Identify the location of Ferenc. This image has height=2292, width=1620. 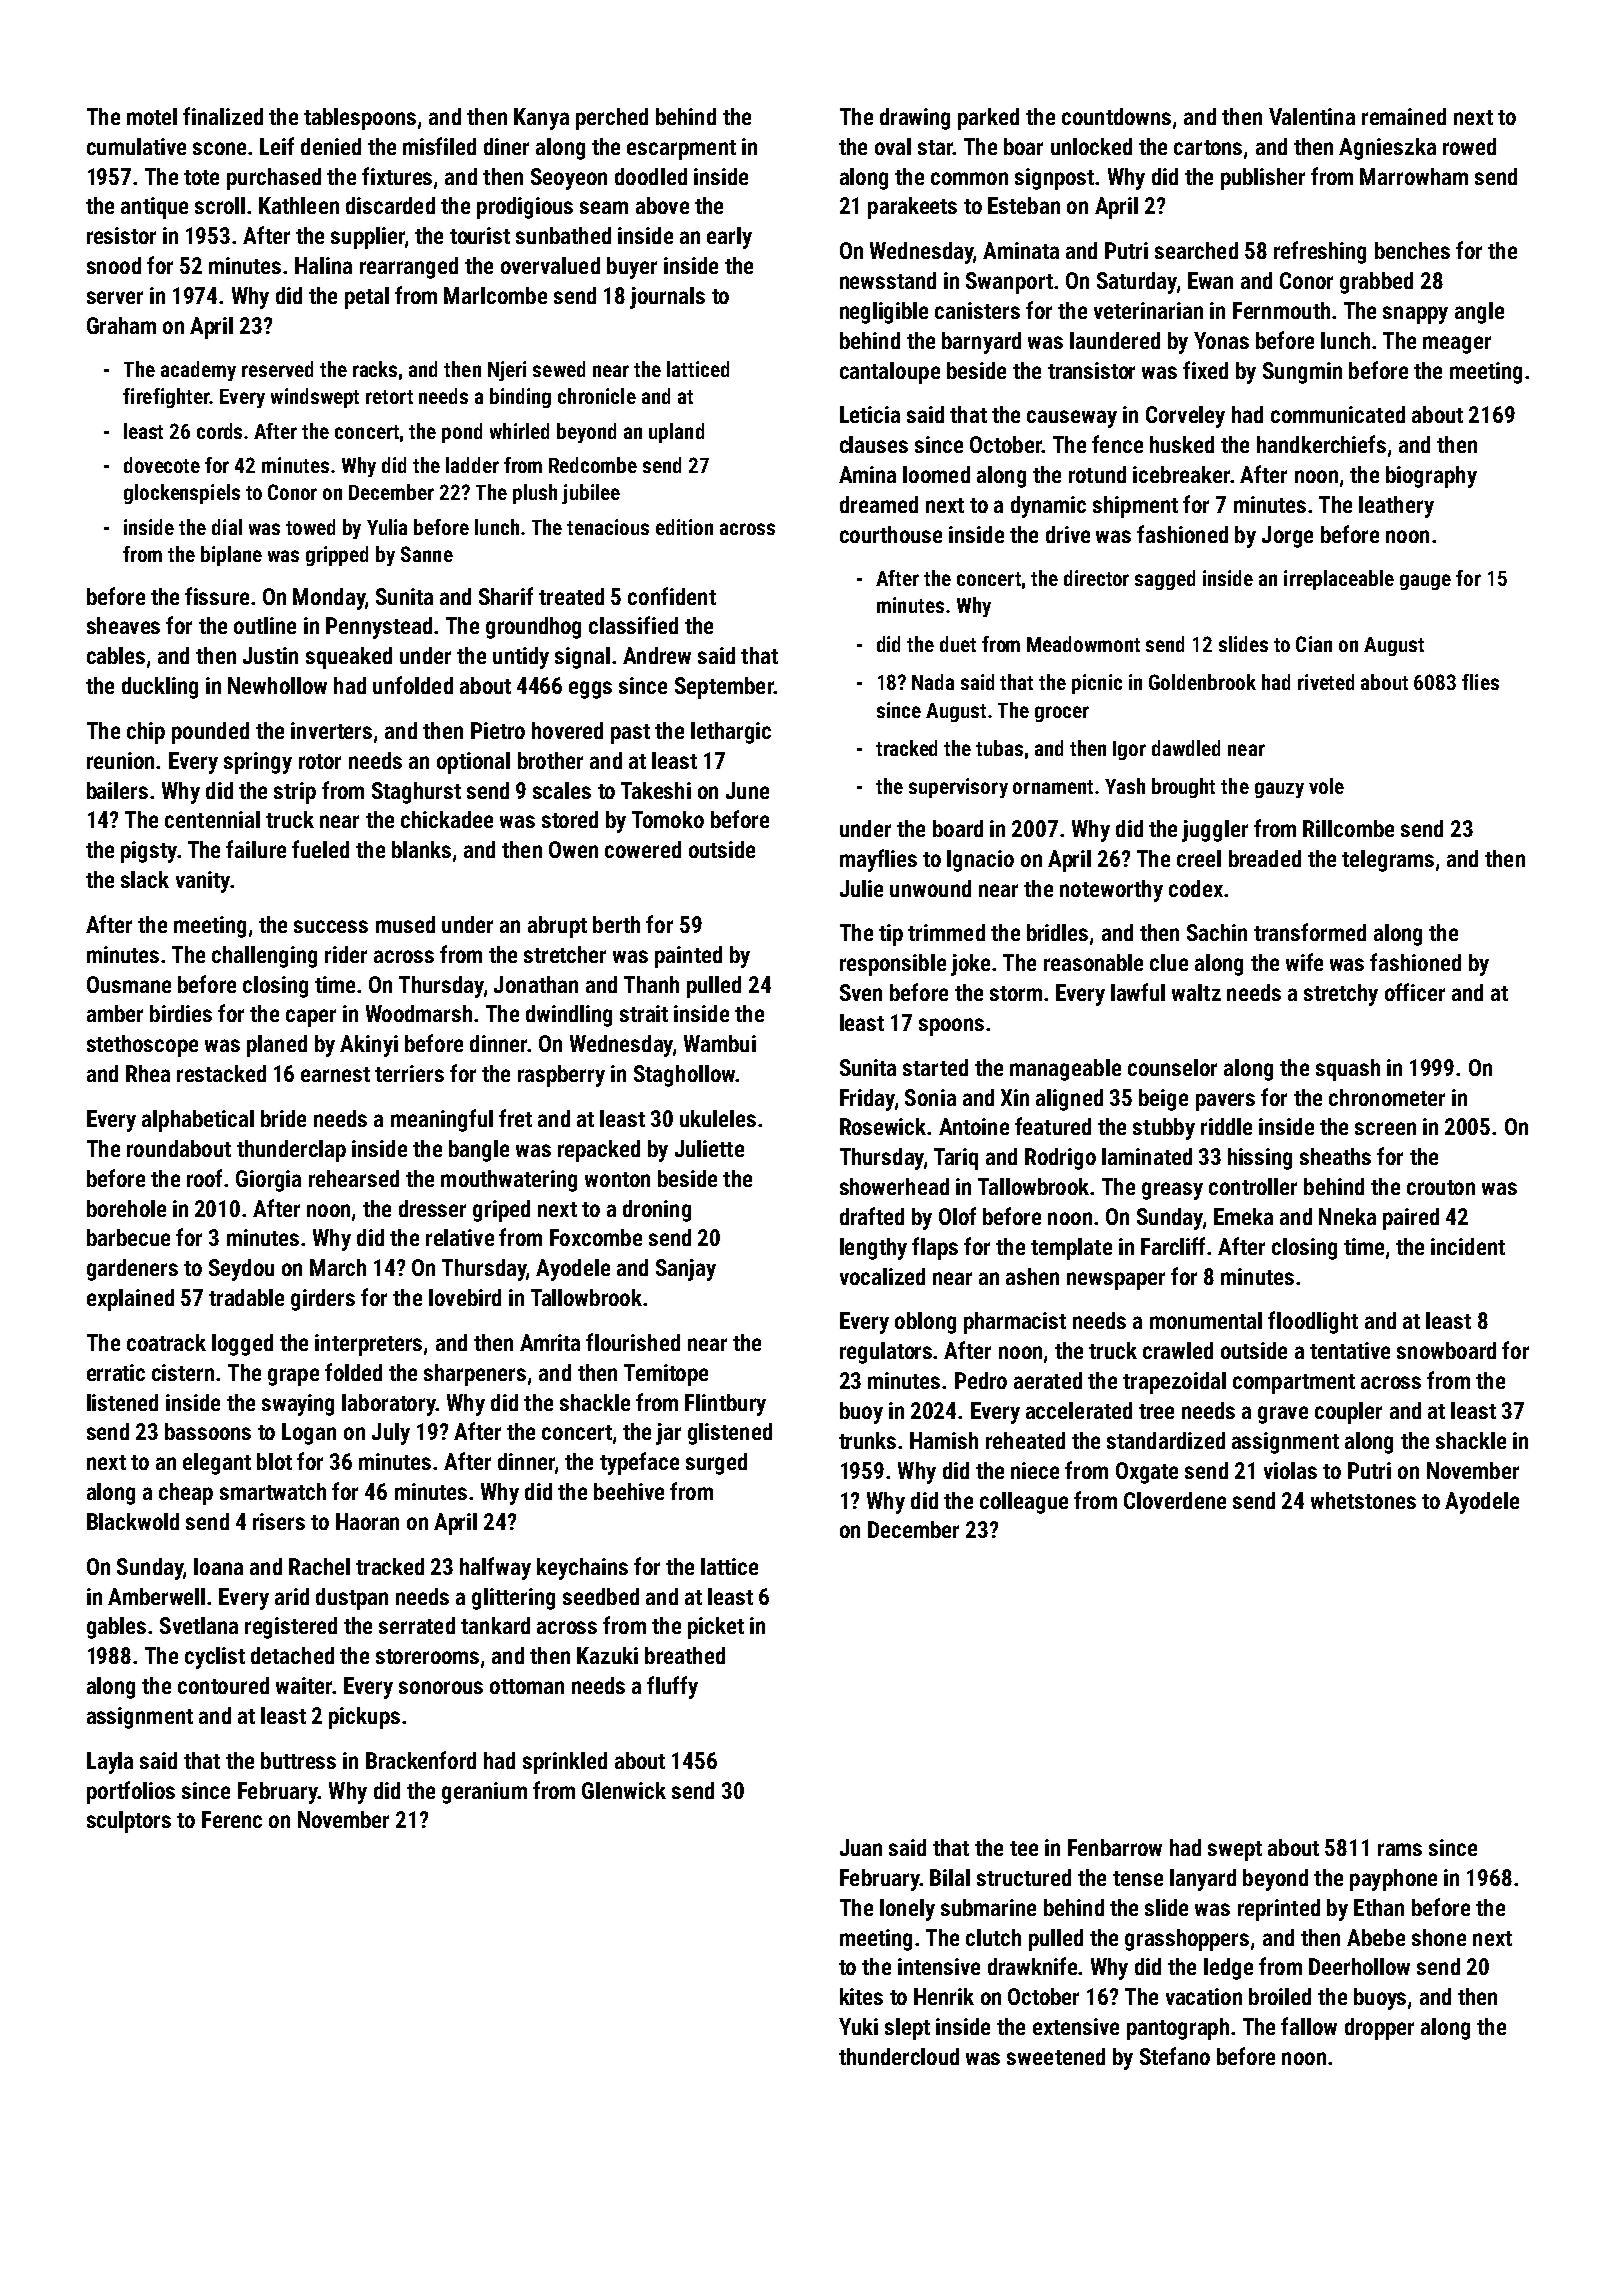
(232, 1819).
